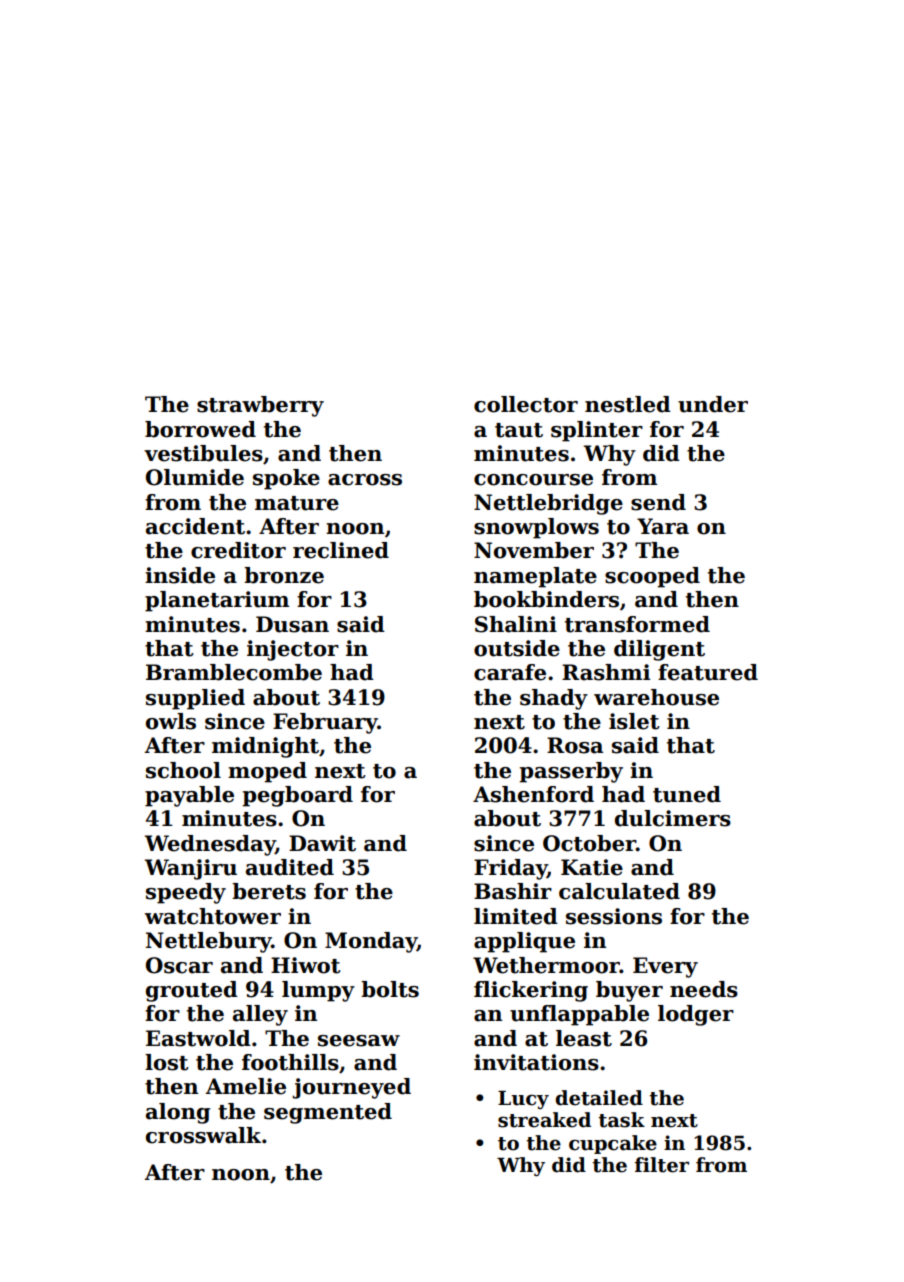 Image resolution: width=904 pixels, height=1282 pixels. I want to click on school, so click(183, 770).
